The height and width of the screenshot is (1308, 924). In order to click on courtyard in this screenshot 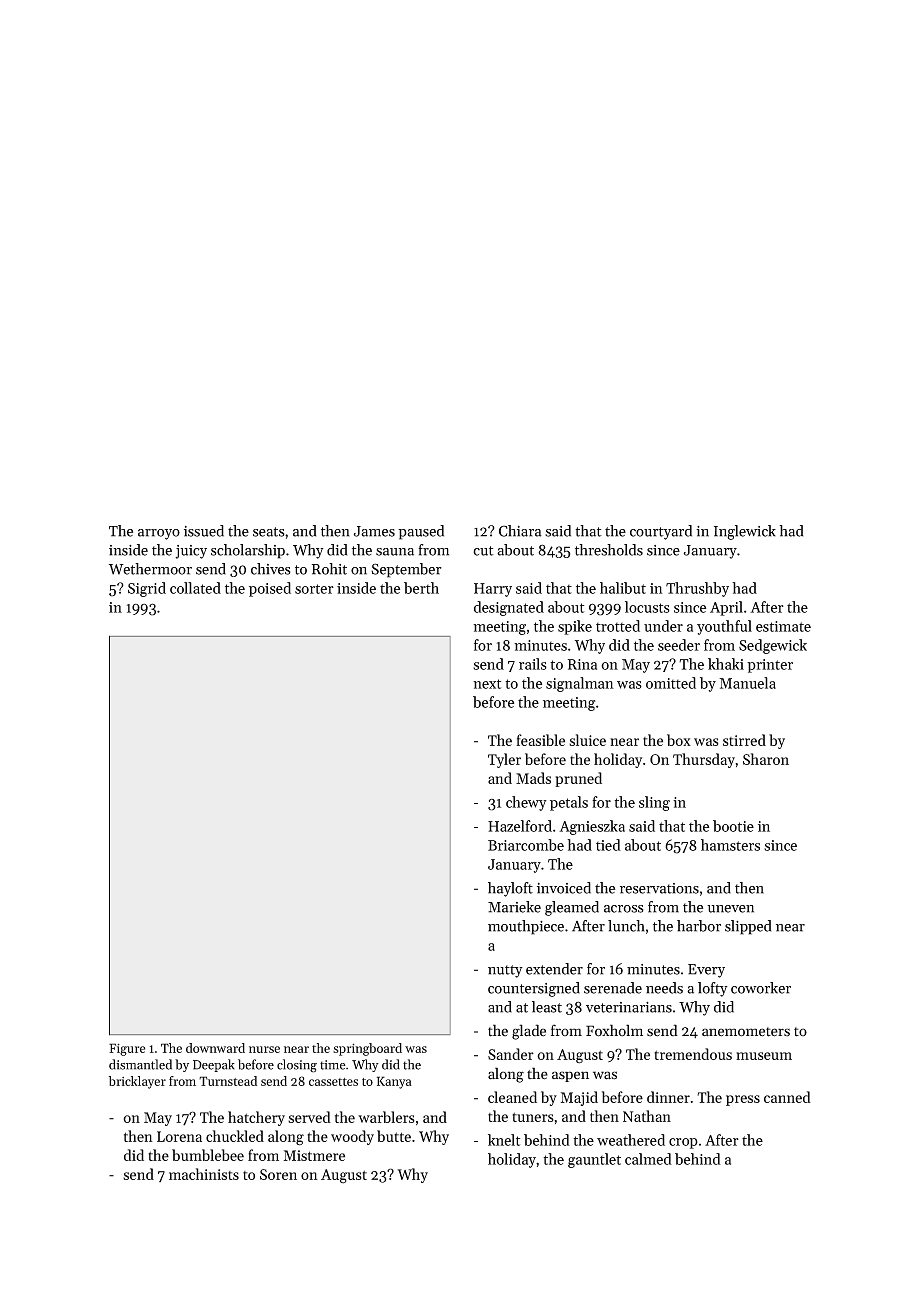, I will do `click(661, 532)`.
